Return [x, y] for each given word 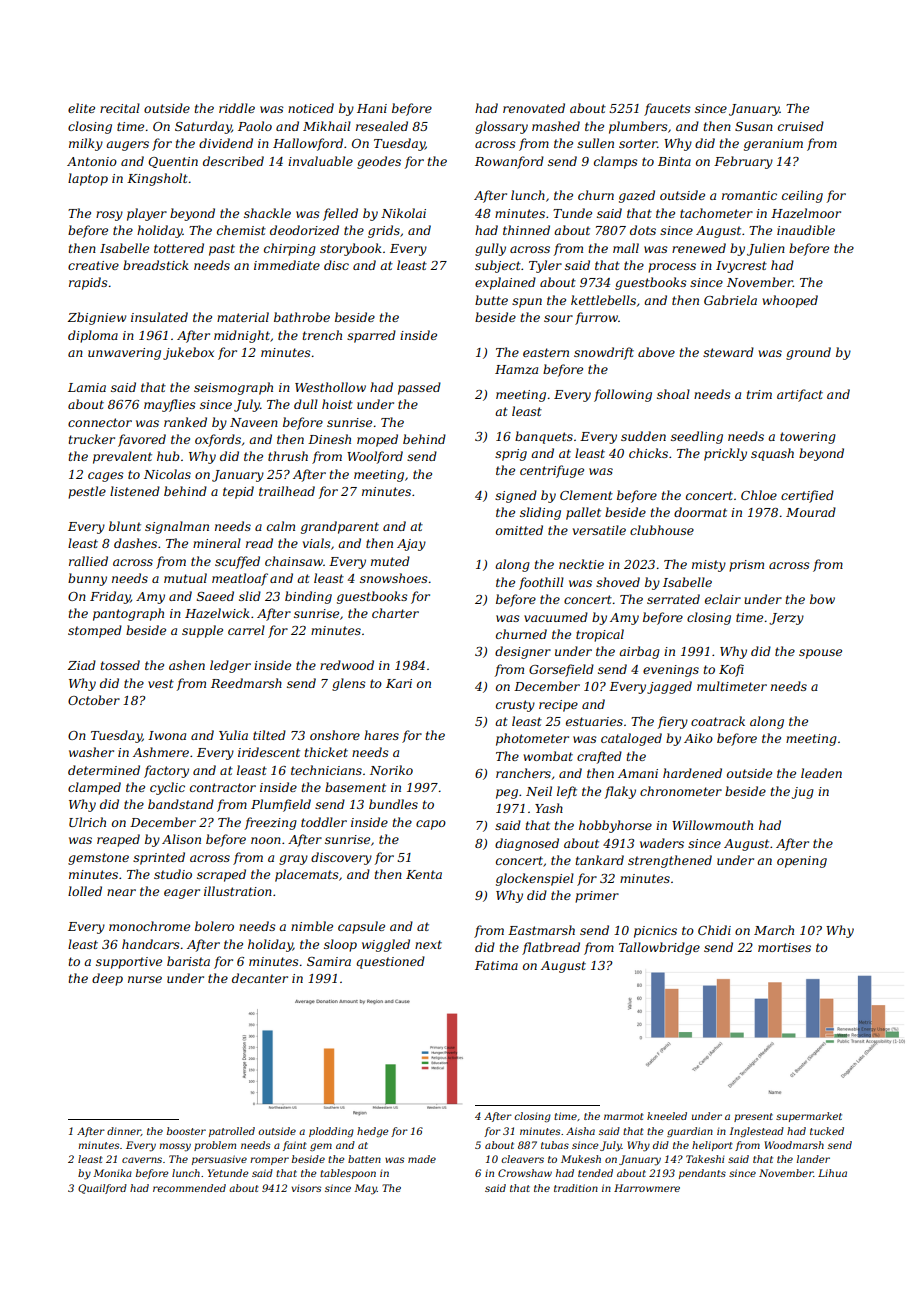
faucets [667, 109]
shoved [618, 582]
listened [135, 491]
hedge [372, 1132]
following [623, 395]
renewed [699, 248]
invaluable [320, 161]
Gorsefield [561, 670]
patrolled [232, 1132]
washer [91, 752]
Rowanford [509, 162]
